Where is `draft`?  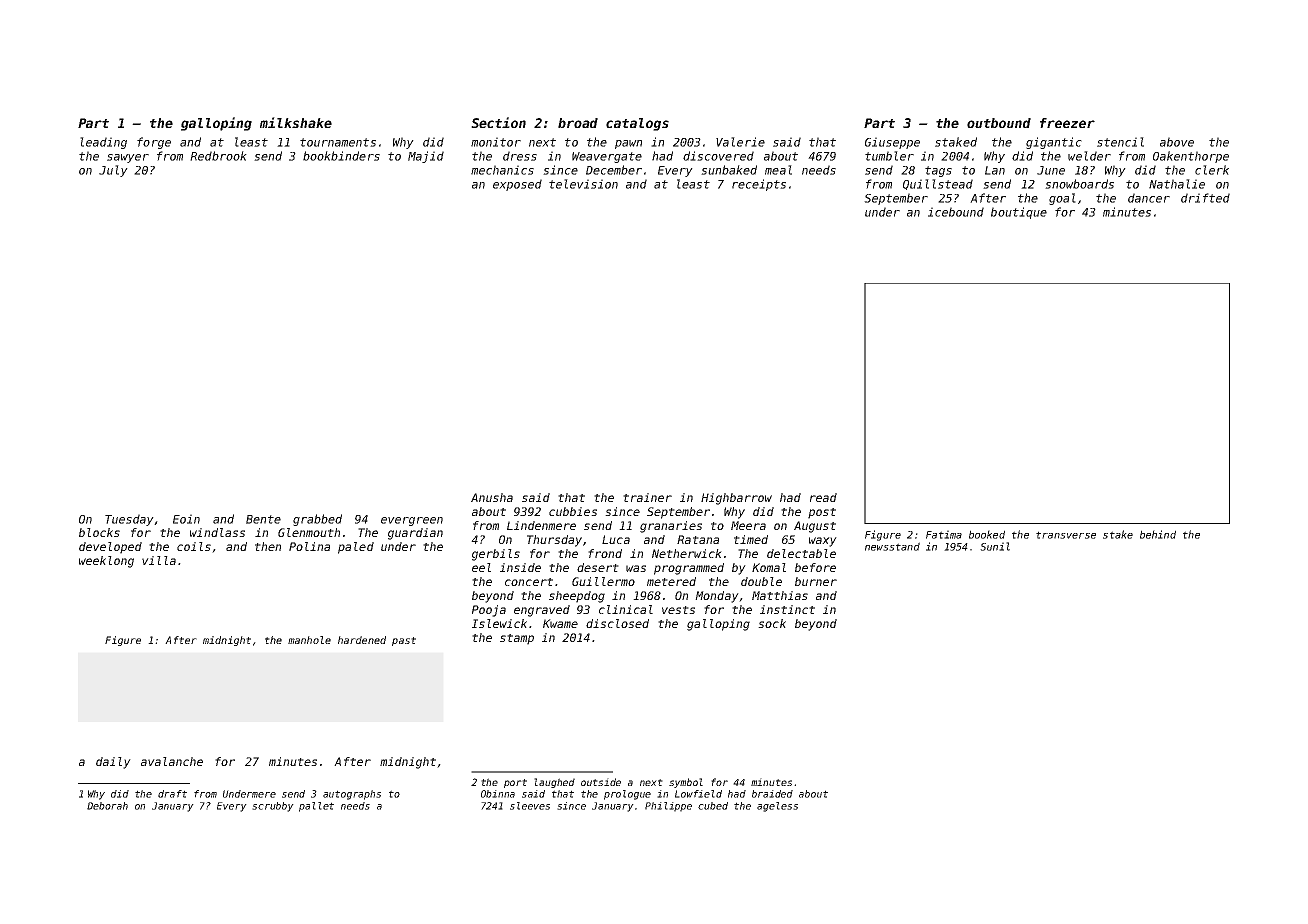
draft is located at coordinates (172, 794).
